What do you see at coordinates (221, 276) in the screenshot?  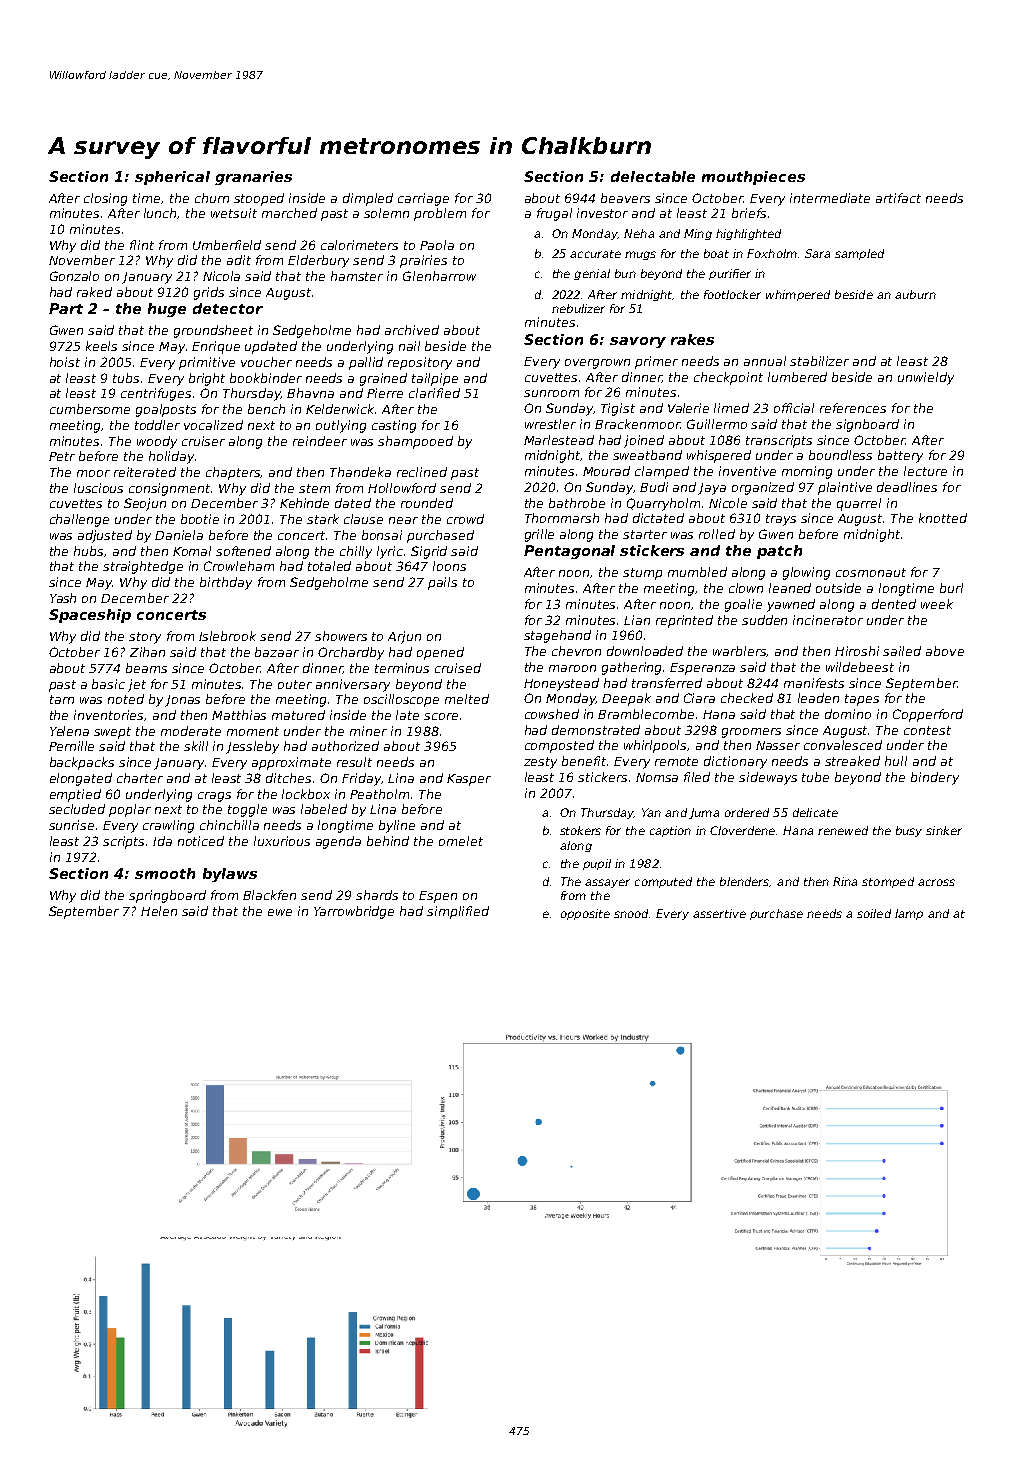 I see `Nicola` at bounding box center [221, 276].
